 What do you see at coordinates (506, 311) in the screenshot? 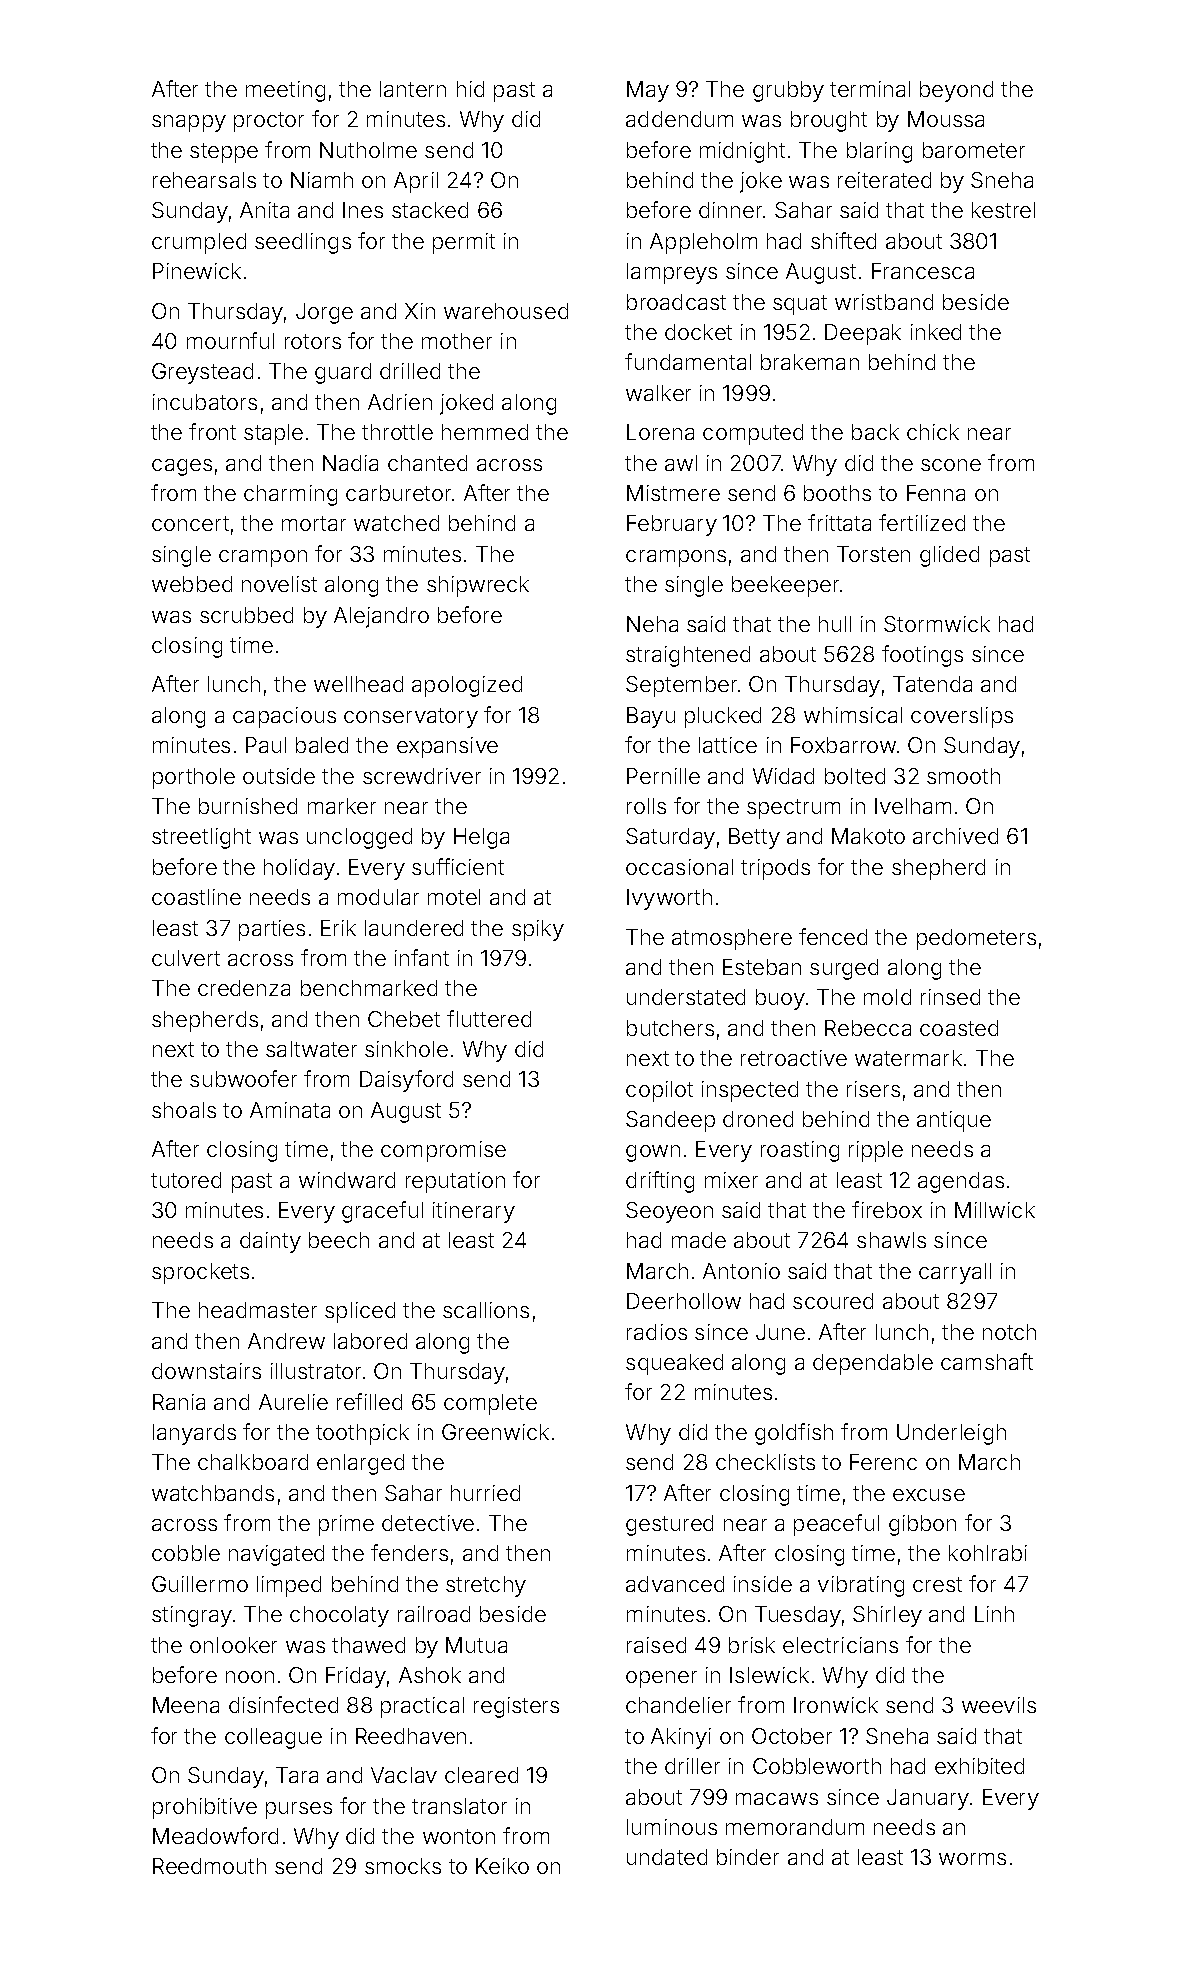
I see `warehoused` at bounding box center [506, 311].
